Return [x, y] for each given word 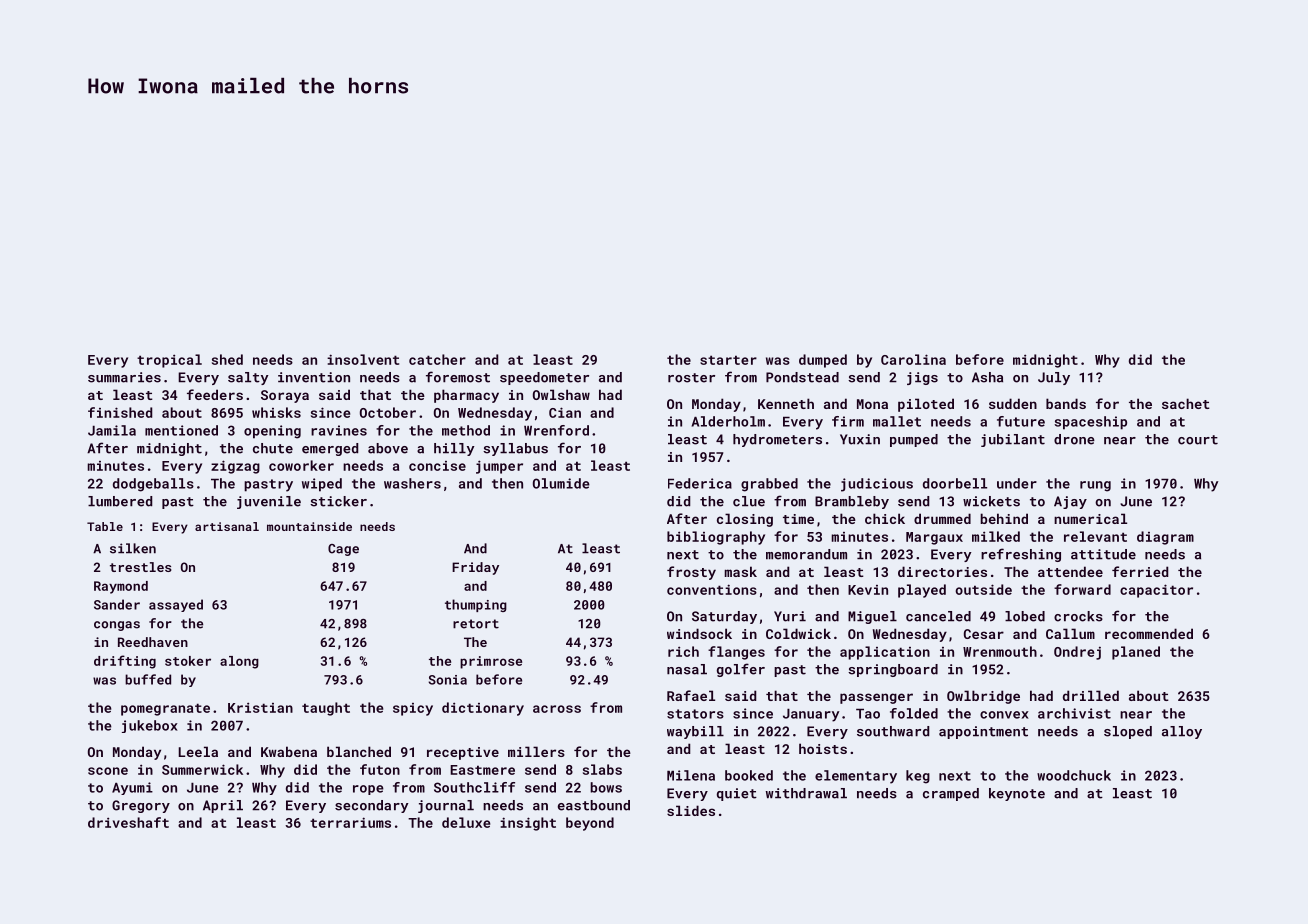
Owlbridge [983, 697]
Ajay [1070, 502]
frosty [691, 573]
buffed [148, 679]
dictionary [483, 709]
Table [105, 526]
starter [728, 360]
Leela [198, 751]
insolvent [363, 359]
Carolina [913, 359]
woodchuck [1074, 775]
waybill [695, 732]
